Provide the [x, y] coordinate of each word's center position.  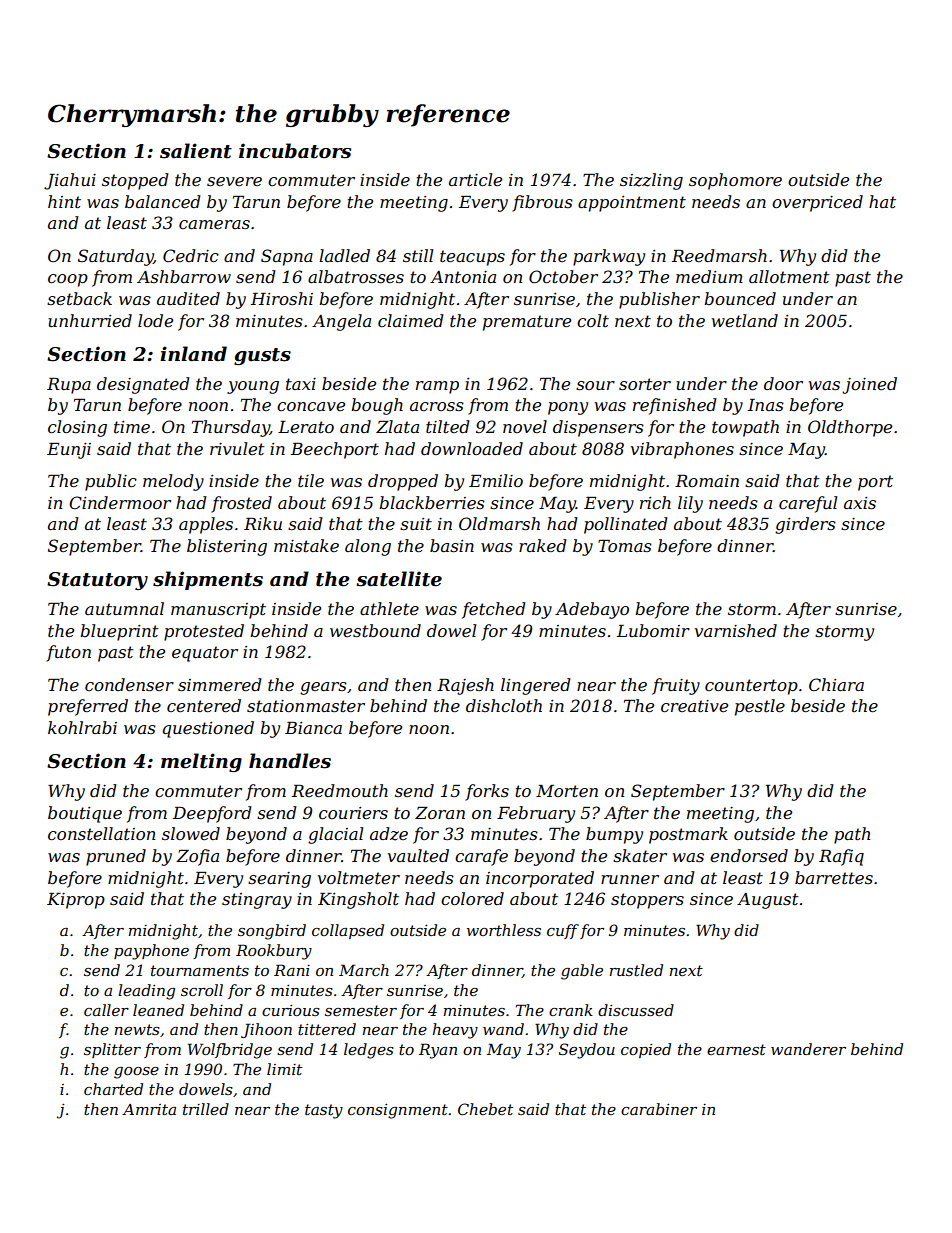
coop [68, 280]
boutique [85, 814]
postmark [688, 835]
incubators [295, 151]
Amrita [149, 1109]
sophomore [735, 181]
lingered [536, 686]
